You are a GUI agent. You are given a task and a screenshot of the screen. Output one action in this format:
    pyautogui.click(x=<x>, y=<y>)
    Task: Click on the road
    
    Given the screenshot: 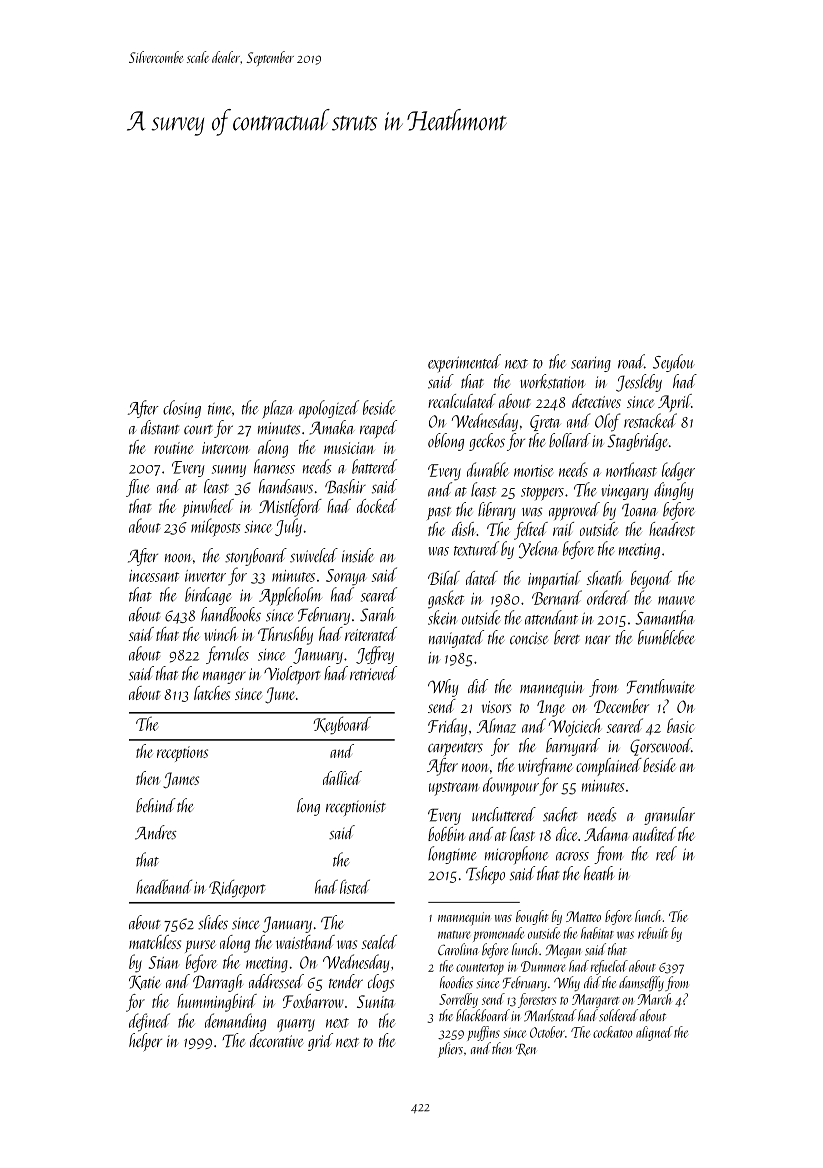 What is the action you would take?
    pyautogui.click(x=631, y=361)
